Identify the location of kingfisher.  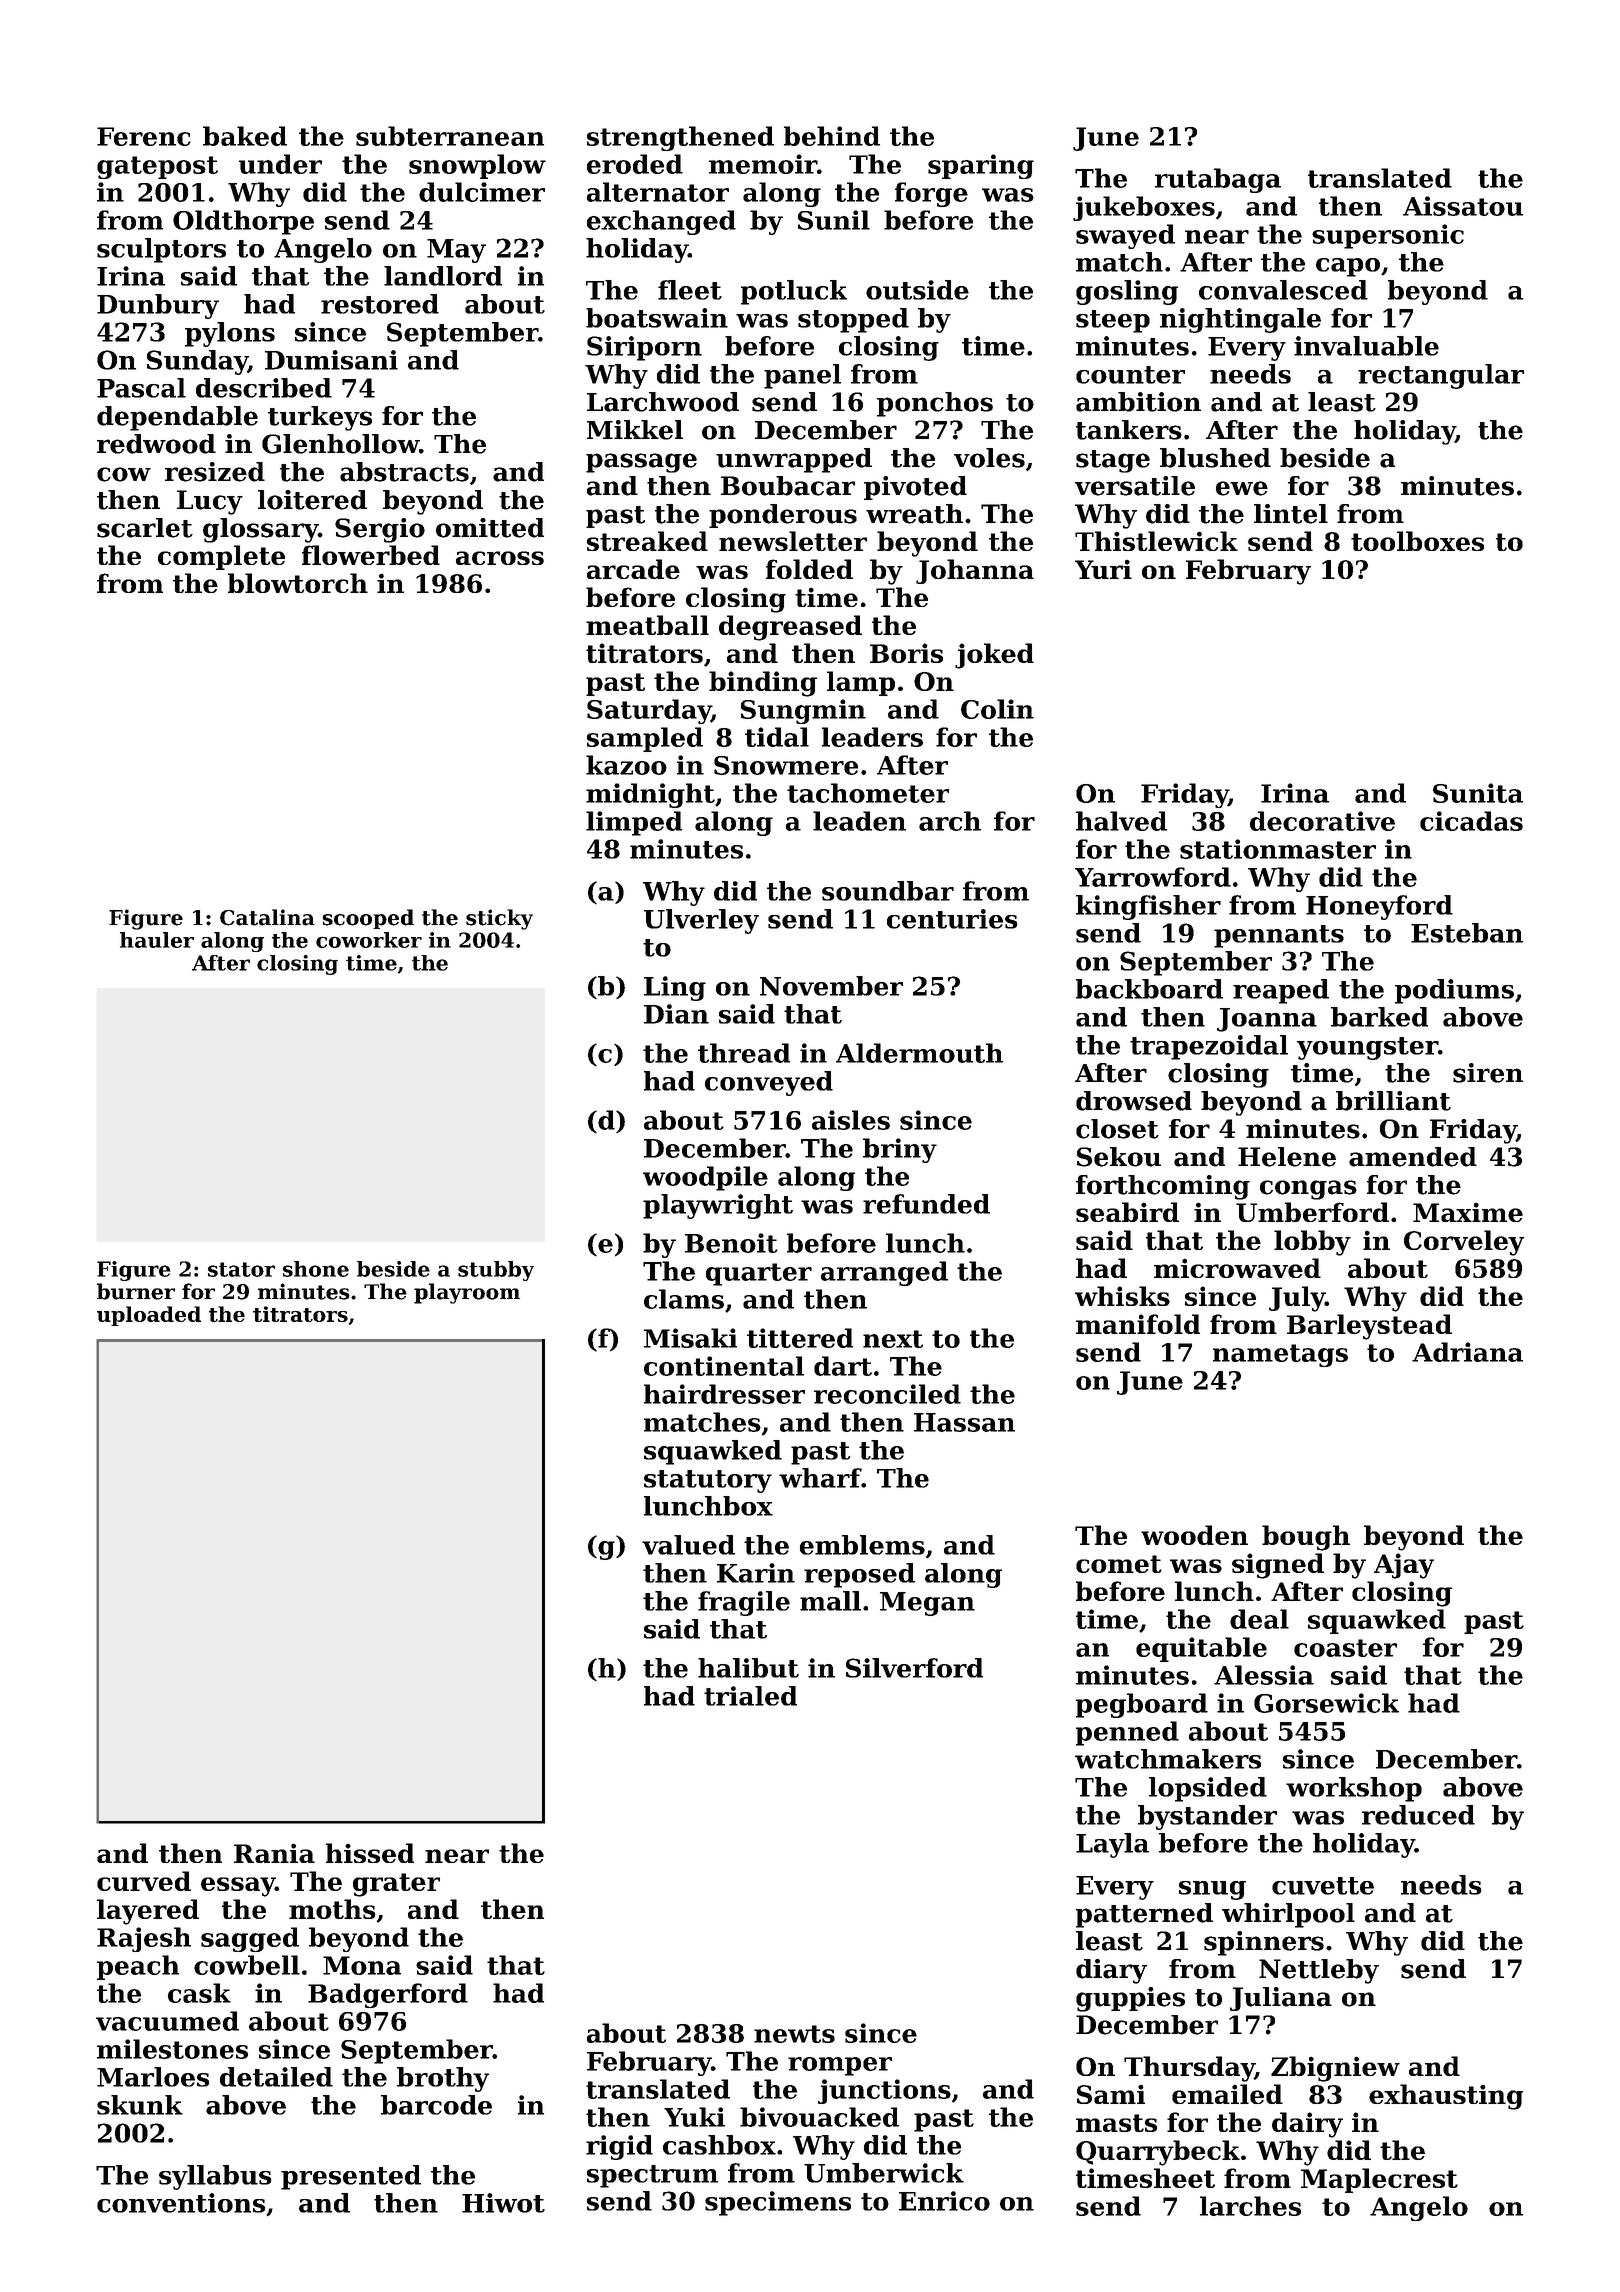
(1148, 907).
